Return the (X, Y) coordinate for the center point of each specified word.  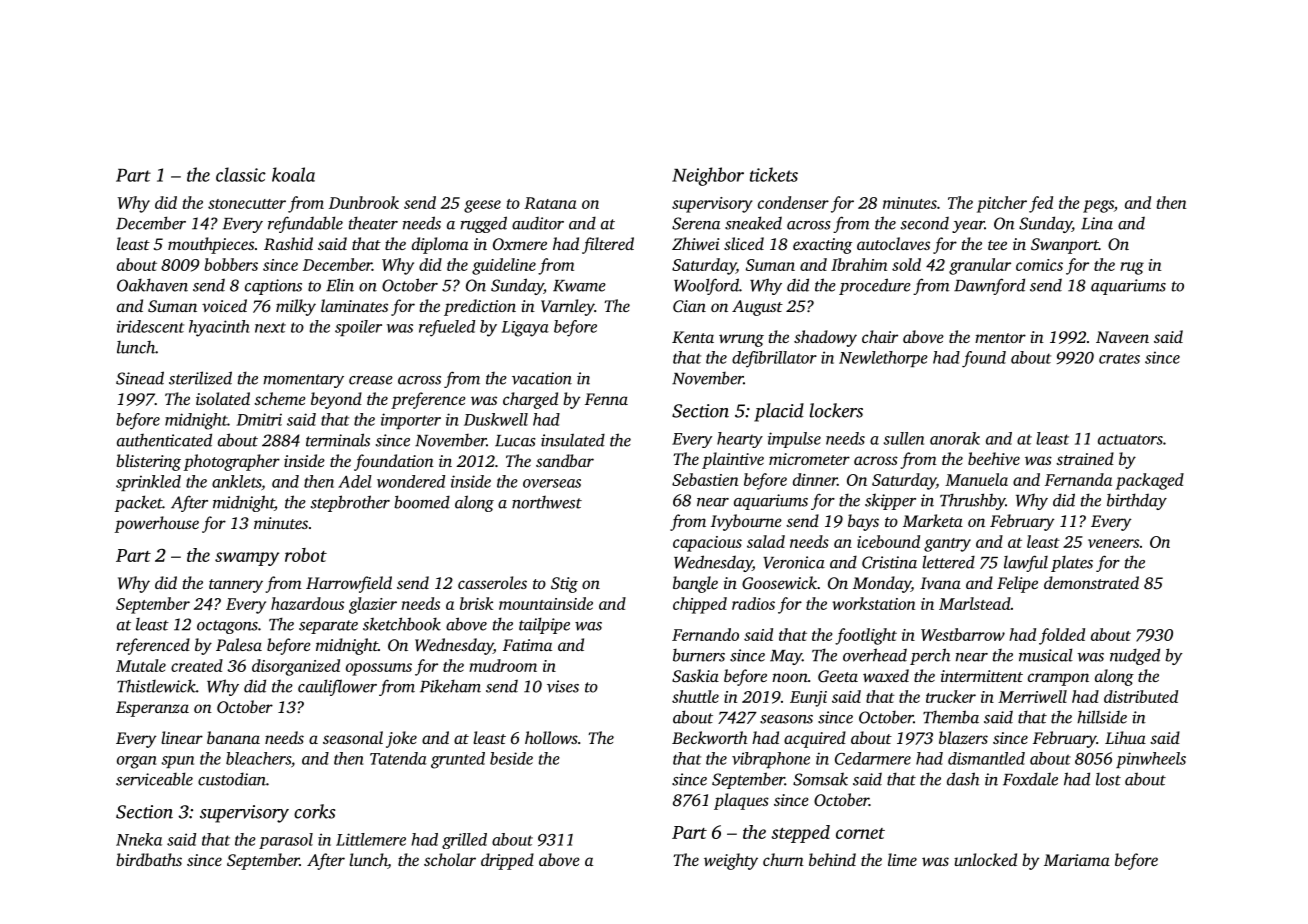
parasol (286, 841)
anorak (955, 438)
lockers (836, 410)
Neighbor (708, 176)
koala (293, 174)
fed (1041, 204)
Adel (355, 481)
